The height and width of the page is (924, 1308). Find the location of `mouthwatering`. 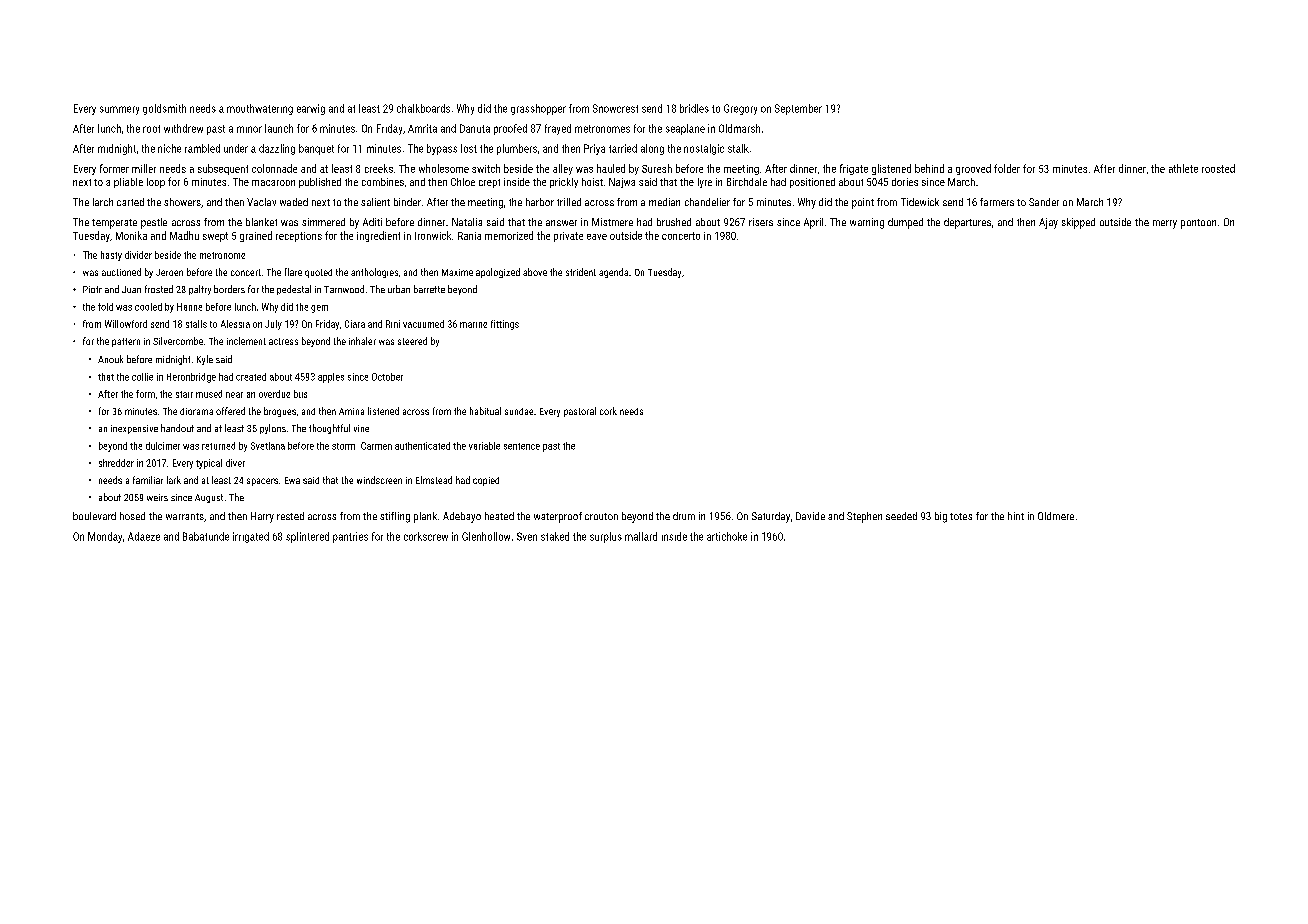

mouthwatering is located at coordinates (260, 109).
